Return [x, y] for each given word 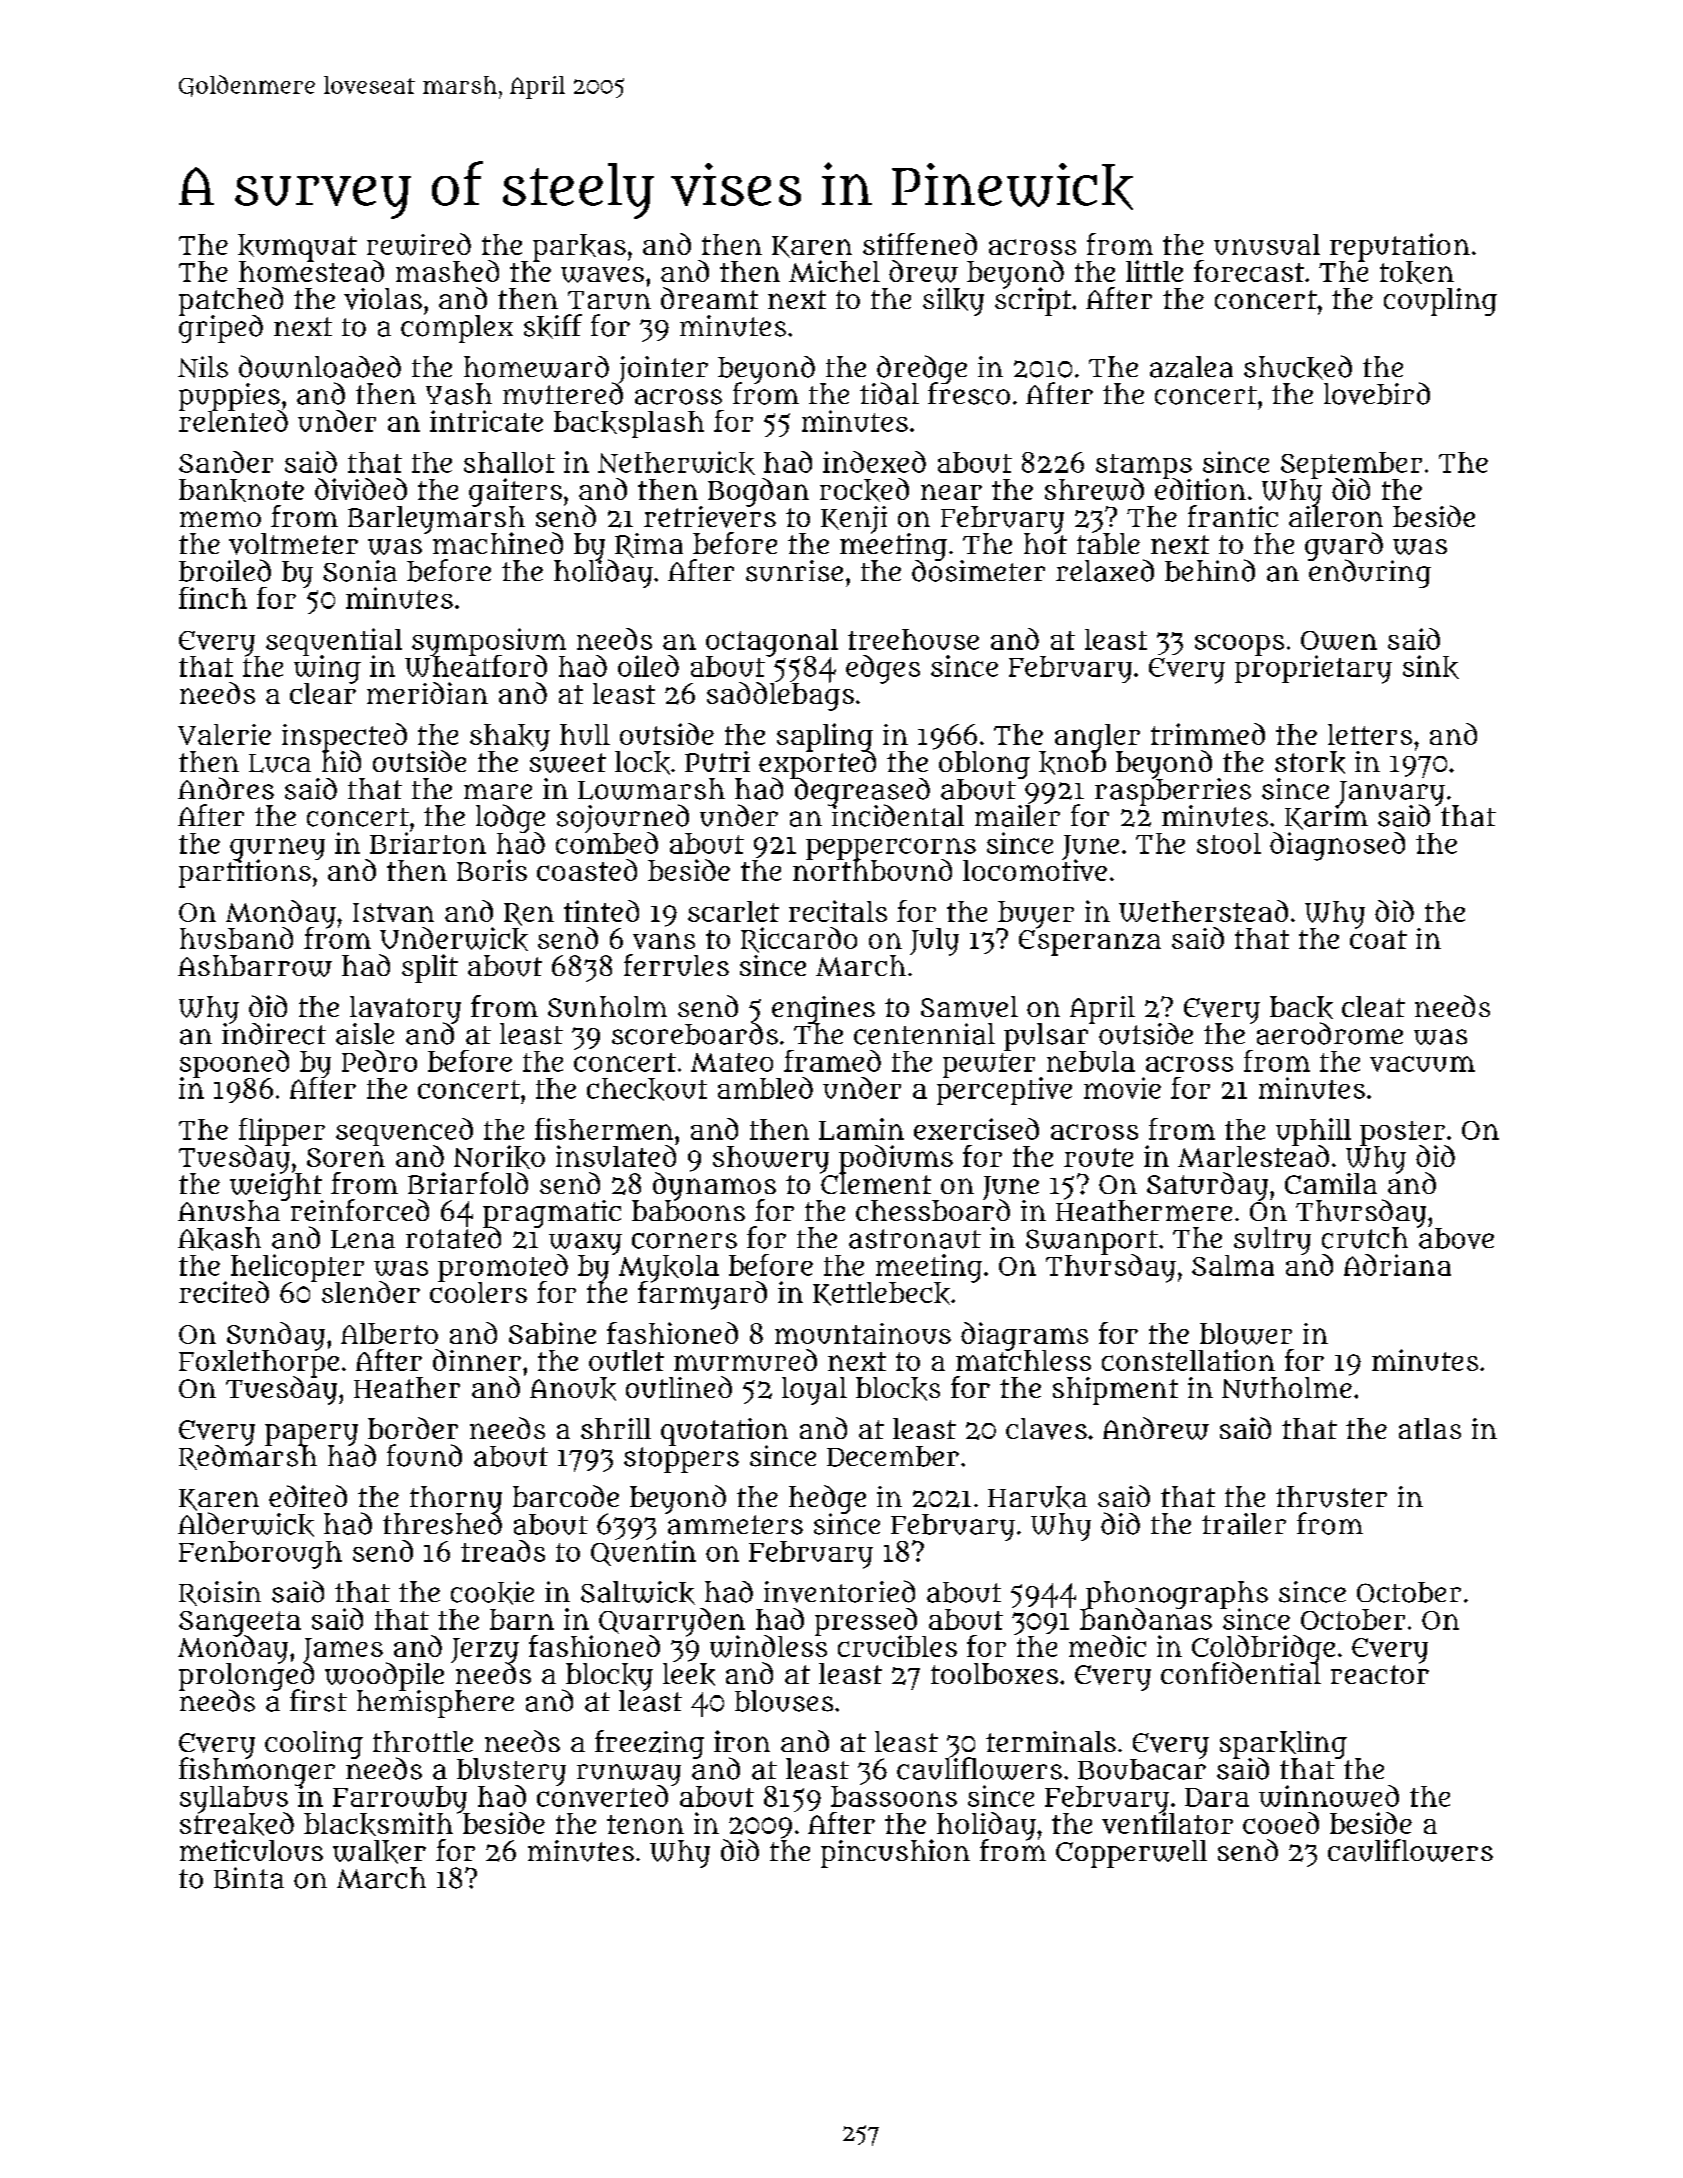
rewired [419, 244]
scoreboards [695, 1034]
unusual [1267, 244]
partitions [245, 874]
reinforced [360, 1210]
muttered [563, 394]
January [1392, 793]
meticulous [251, 1850]
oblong [984, 765]
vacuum [1422, 1064]
